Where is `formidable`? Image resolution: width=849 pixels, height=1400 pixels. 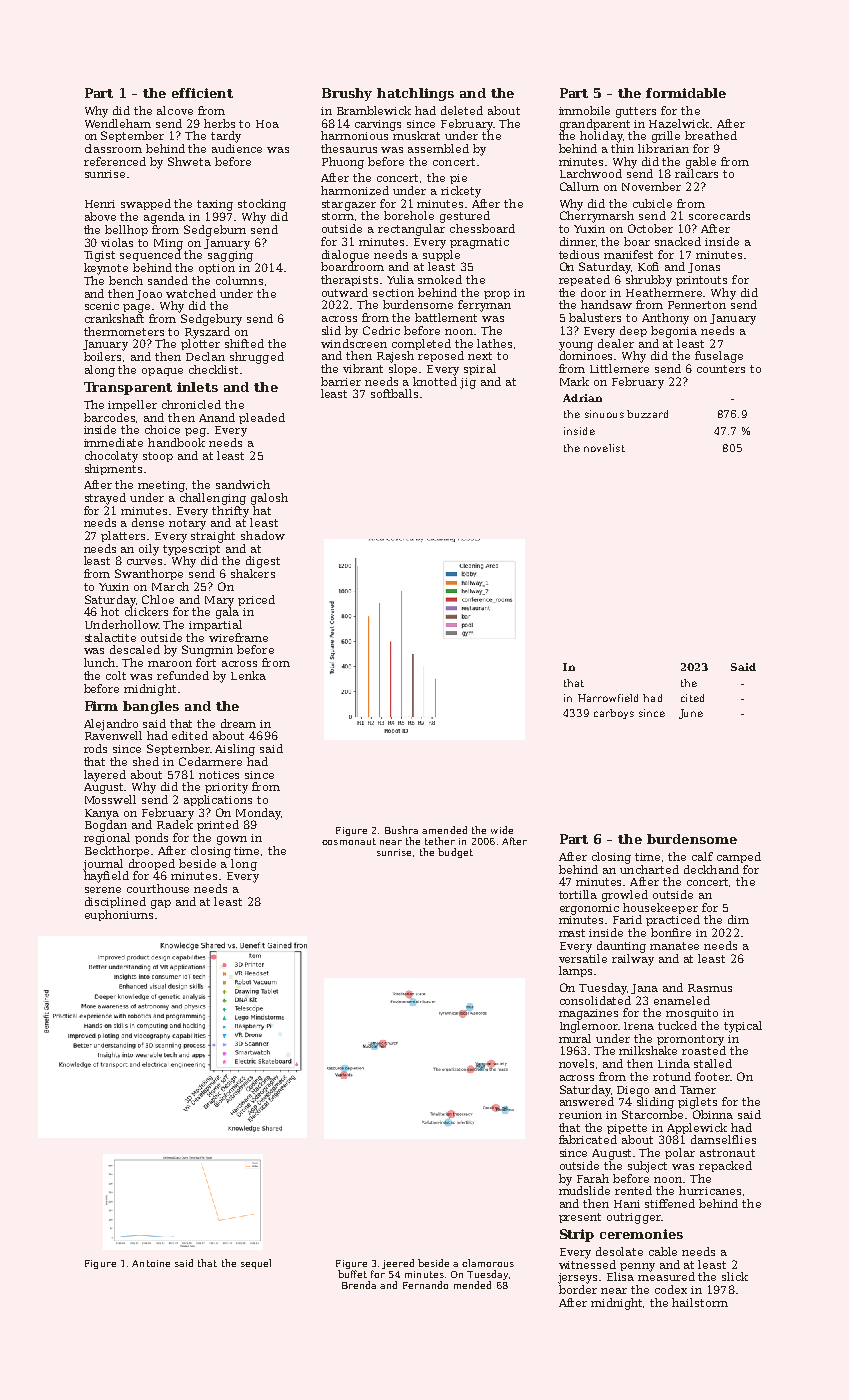
formidable is located at coordinates (686, 93).
